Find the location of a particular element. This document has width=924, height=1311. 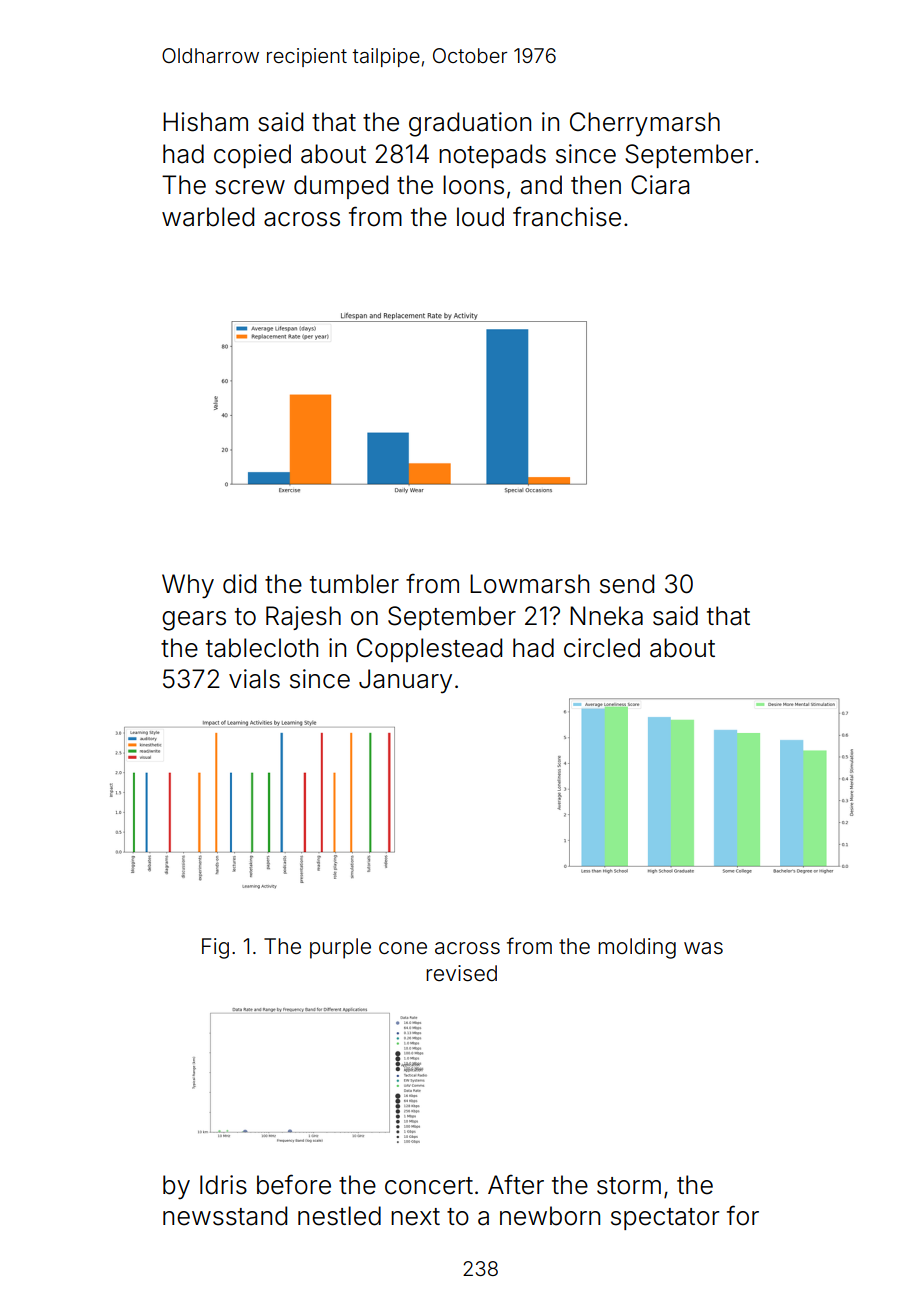

send is located at coordinates (627, 584).
